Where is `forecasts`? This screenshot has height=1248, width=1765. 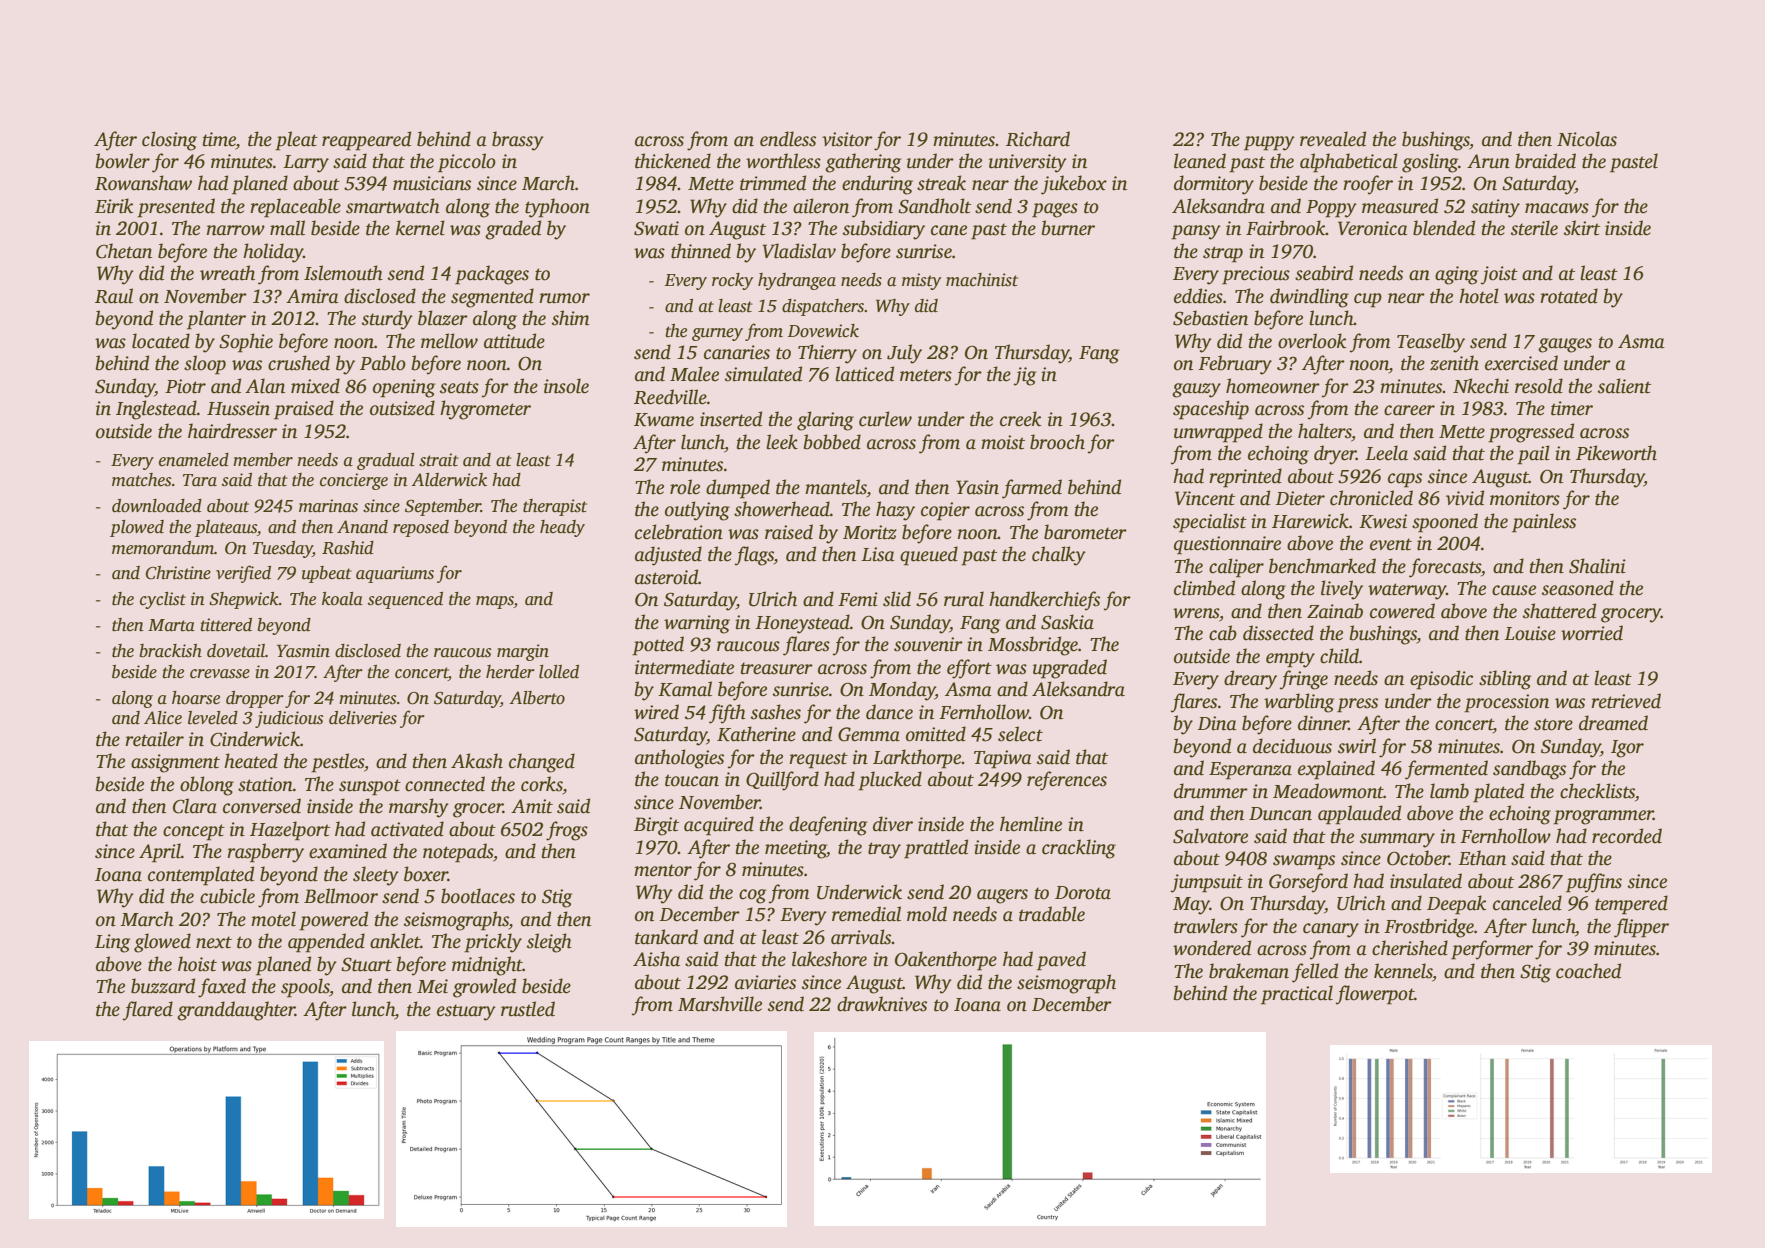
forecasts is located at coordinates (1445, 568).
